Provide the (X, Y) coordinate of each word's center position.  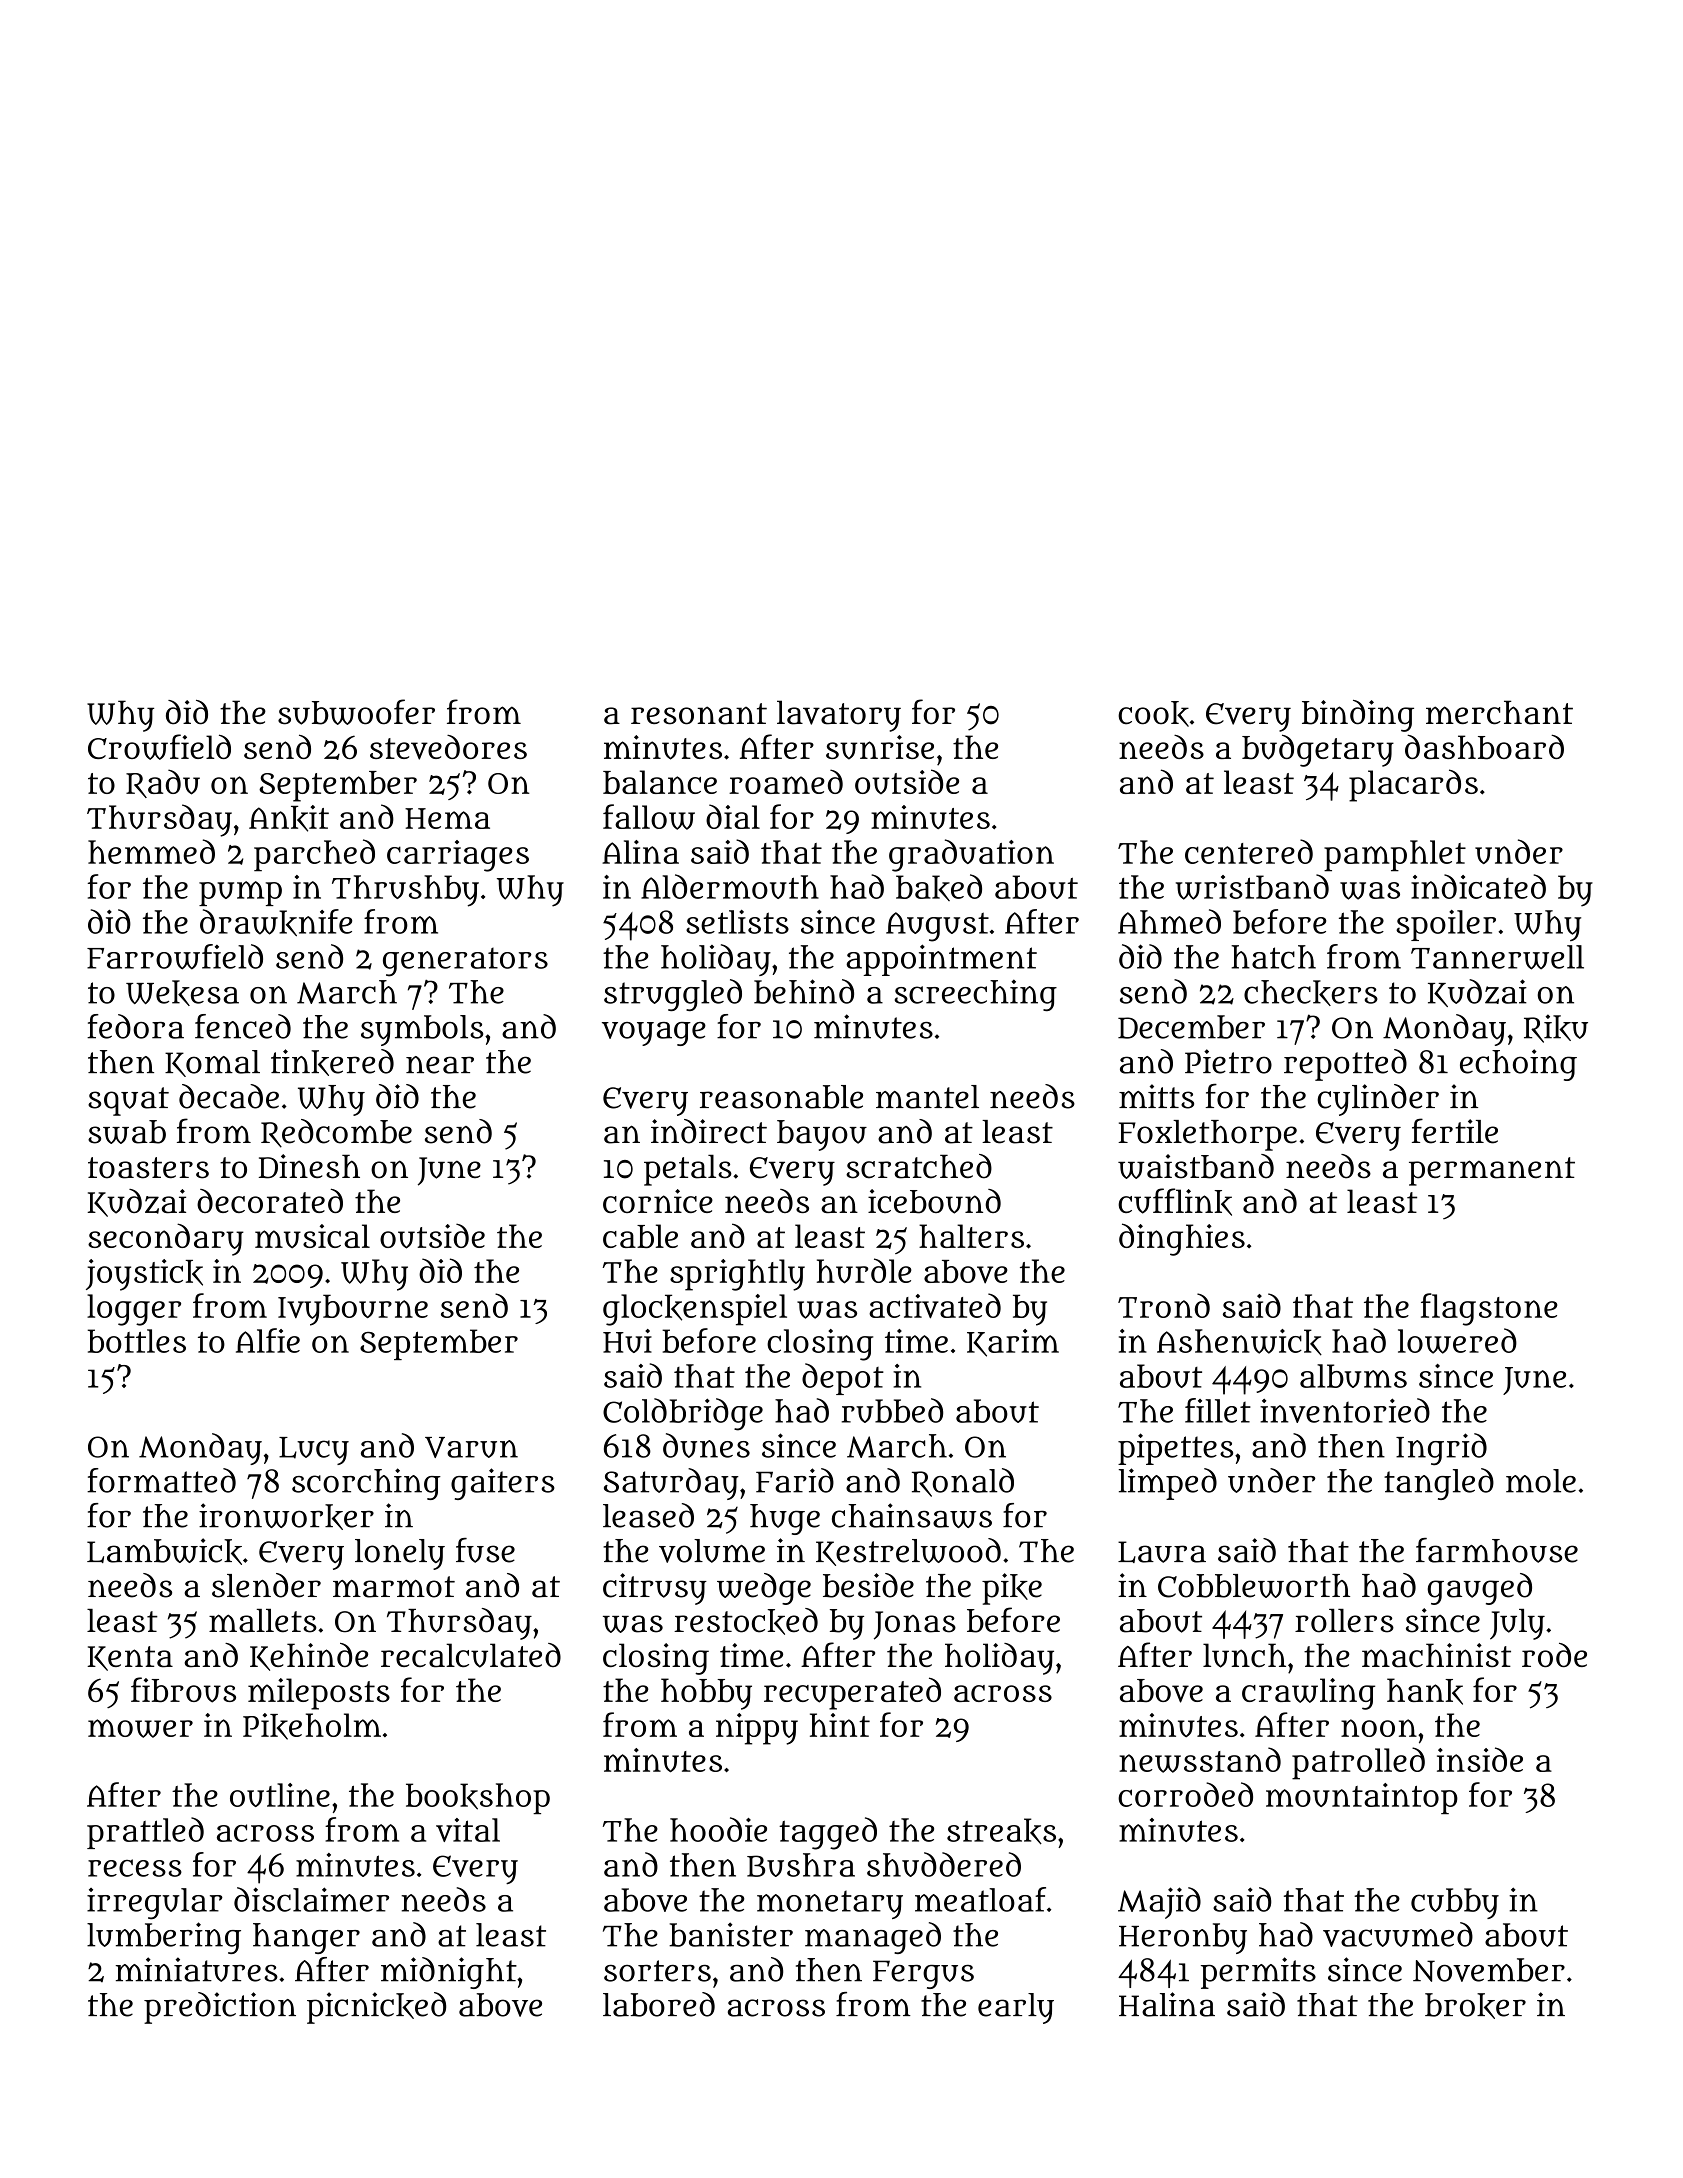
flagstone (1489, 1309)
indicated (1478, 886)
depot (843, 1379)
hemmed (151, 851)
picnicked (376, 2008)
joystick (144, 1275)
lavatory (839, 716)
